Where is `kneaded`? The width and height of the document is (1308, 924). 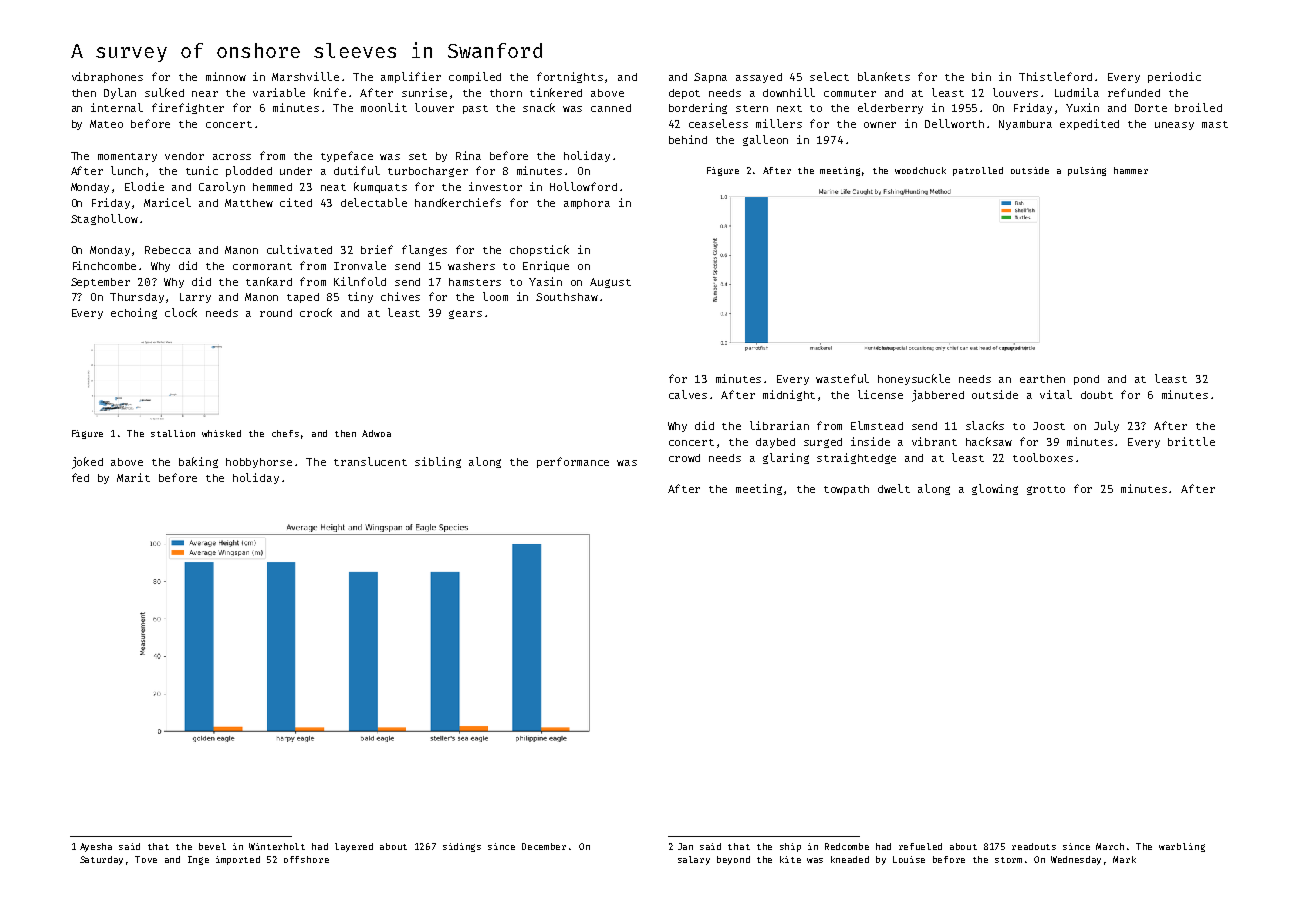
kneaded is located at coordinates (850, 859).
